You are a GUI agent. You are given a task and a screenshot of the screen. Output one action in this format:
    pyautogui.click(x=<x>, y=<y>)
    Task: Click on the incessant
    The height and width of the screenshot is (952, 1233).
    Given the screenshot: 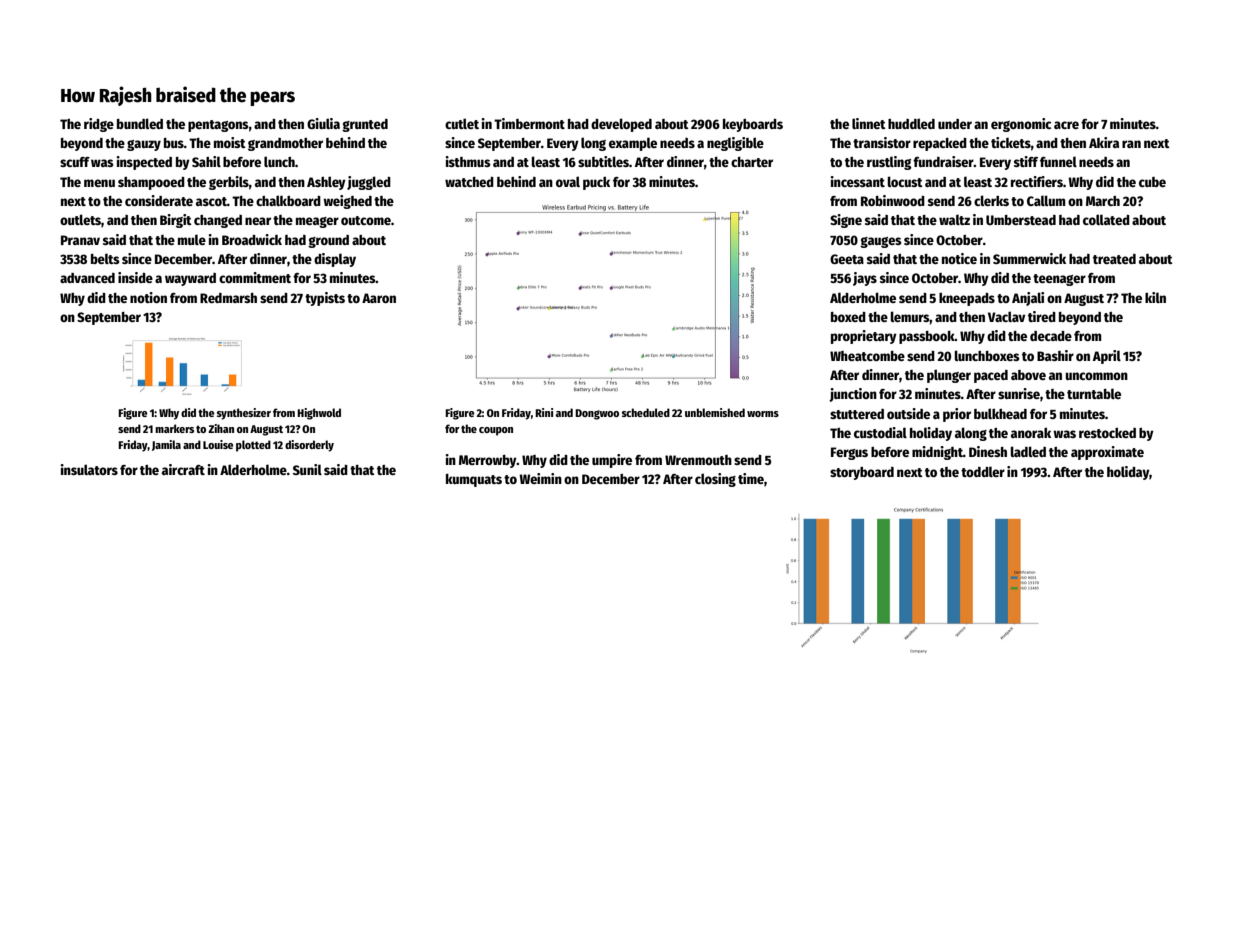 What is the action you would take?
    pyautogui.click(x=857, y=181)
